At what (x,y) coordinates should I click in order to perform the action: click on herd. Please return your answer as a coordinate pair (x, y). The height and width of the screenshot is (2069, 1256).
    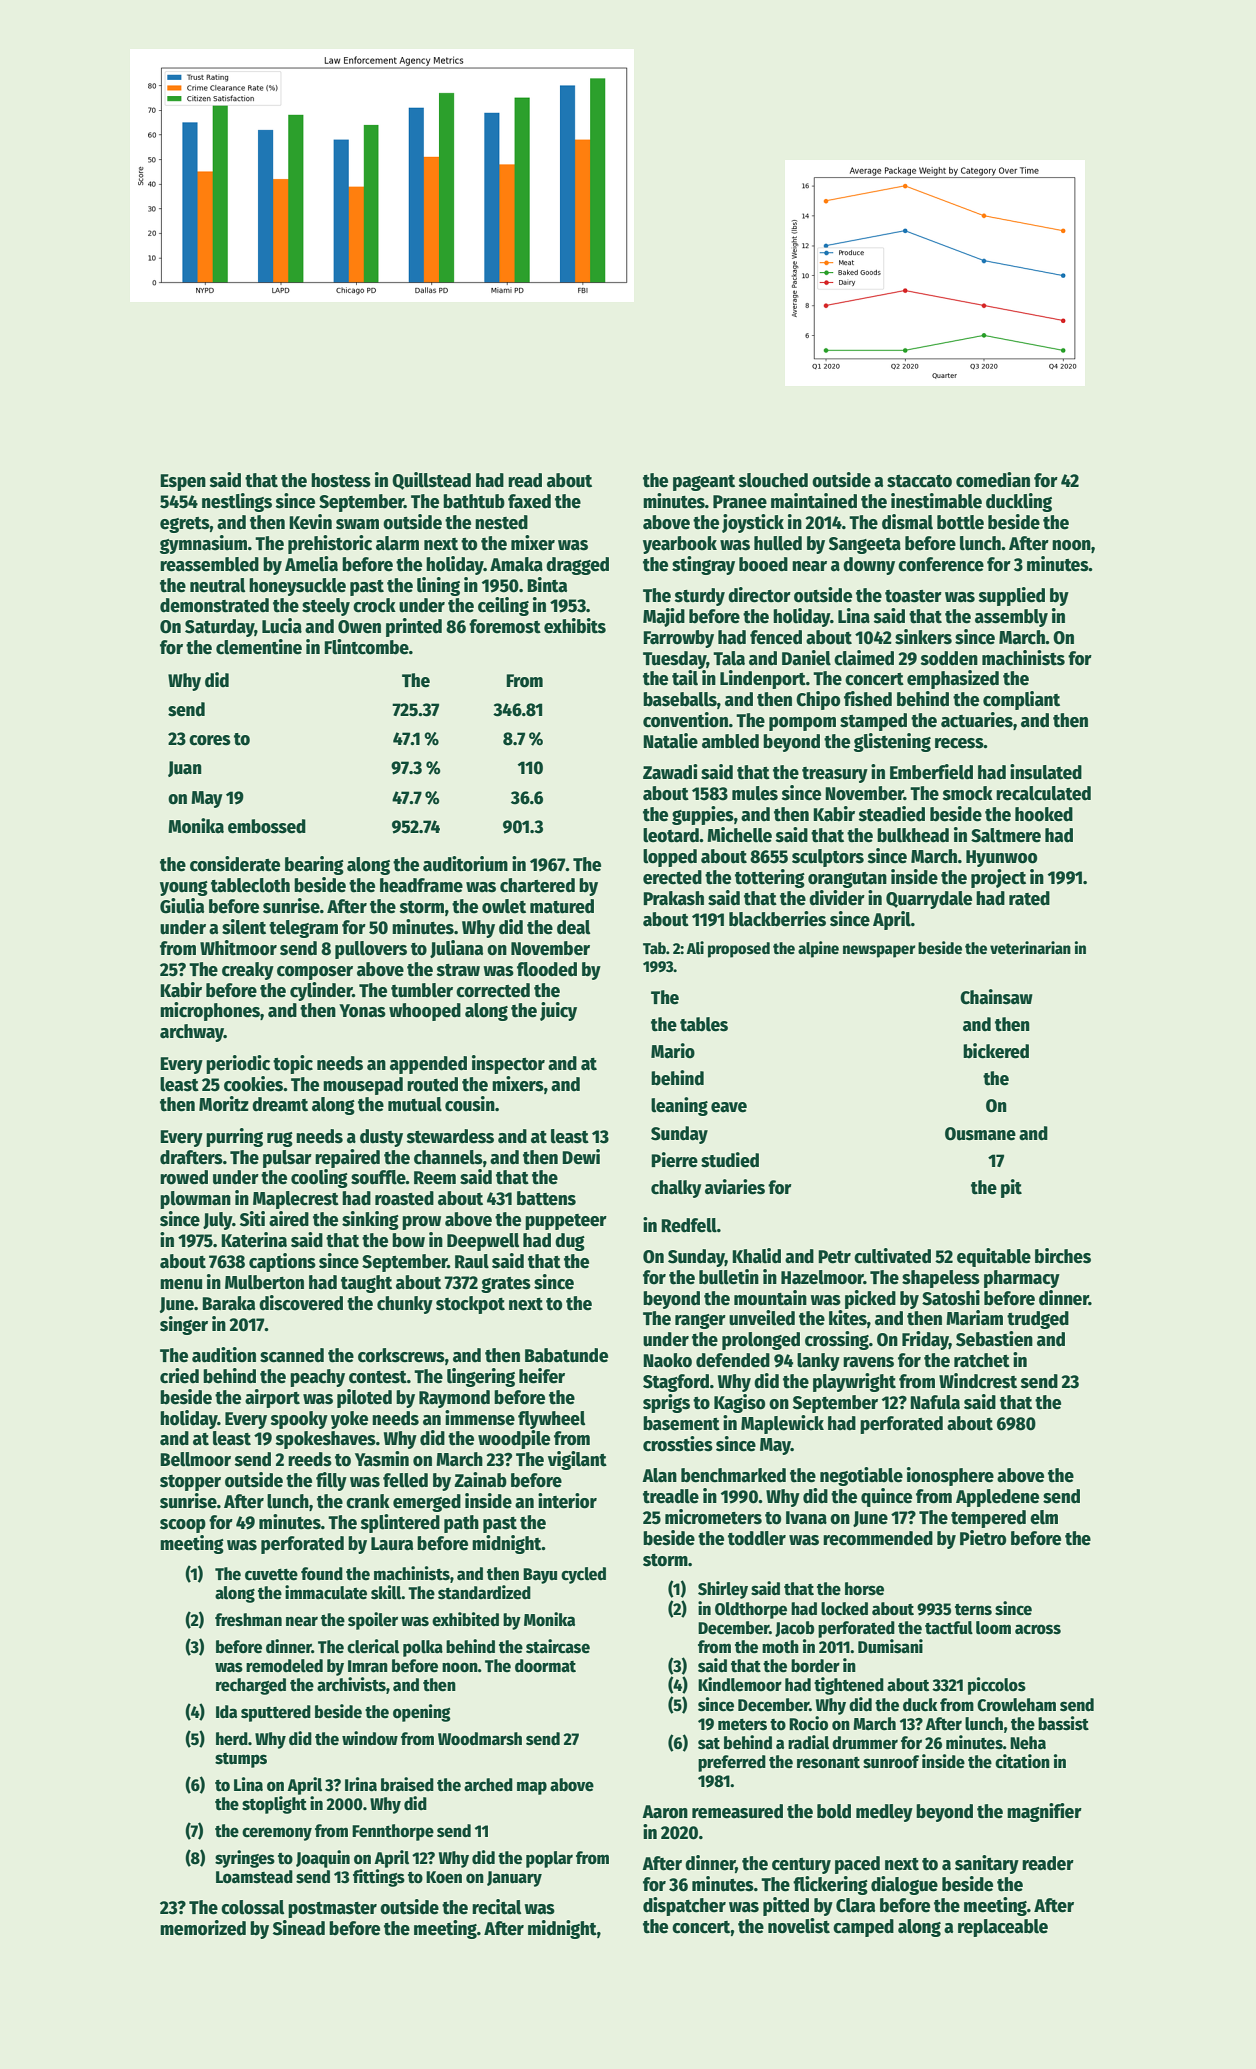
    Looking at the image, I should click on (232, 1739).
